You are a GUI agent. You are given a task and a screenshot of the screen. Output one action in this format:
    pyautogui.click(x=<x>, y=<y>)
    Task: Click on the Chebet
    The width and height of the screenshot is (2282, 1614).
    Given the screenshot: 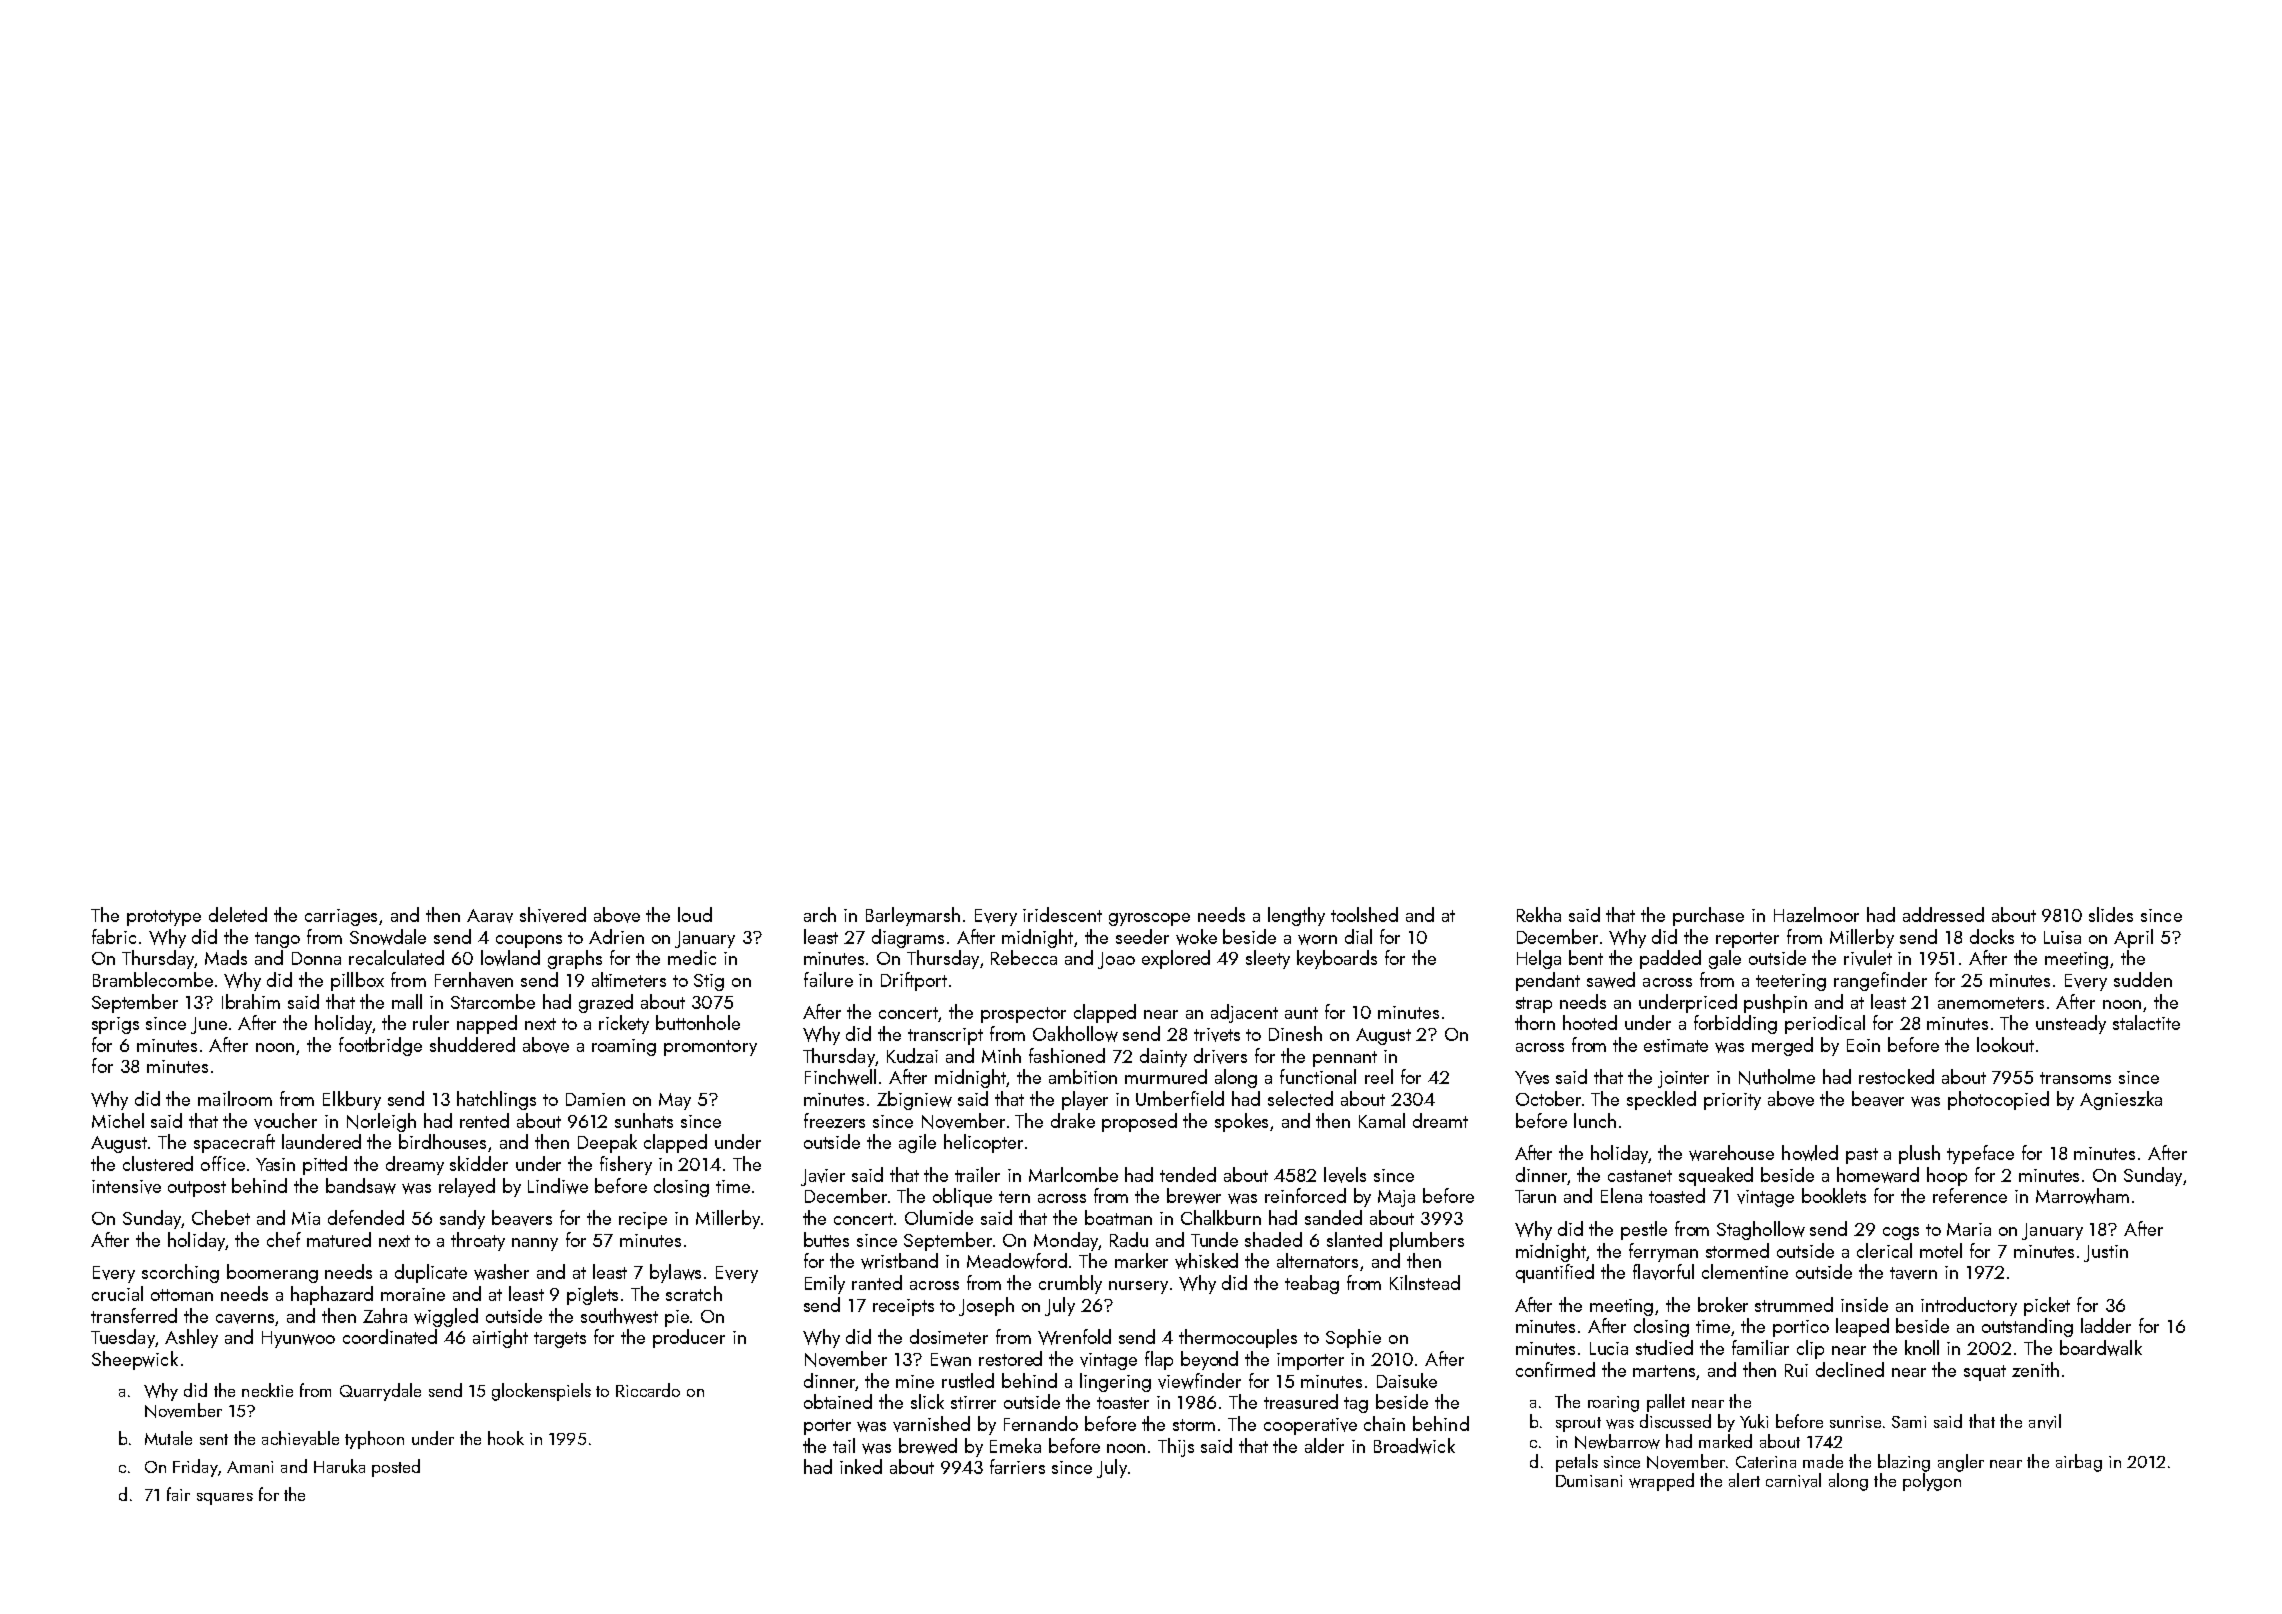 What is the action you would take?
    pyautogui.click(x=221, y=1217)
